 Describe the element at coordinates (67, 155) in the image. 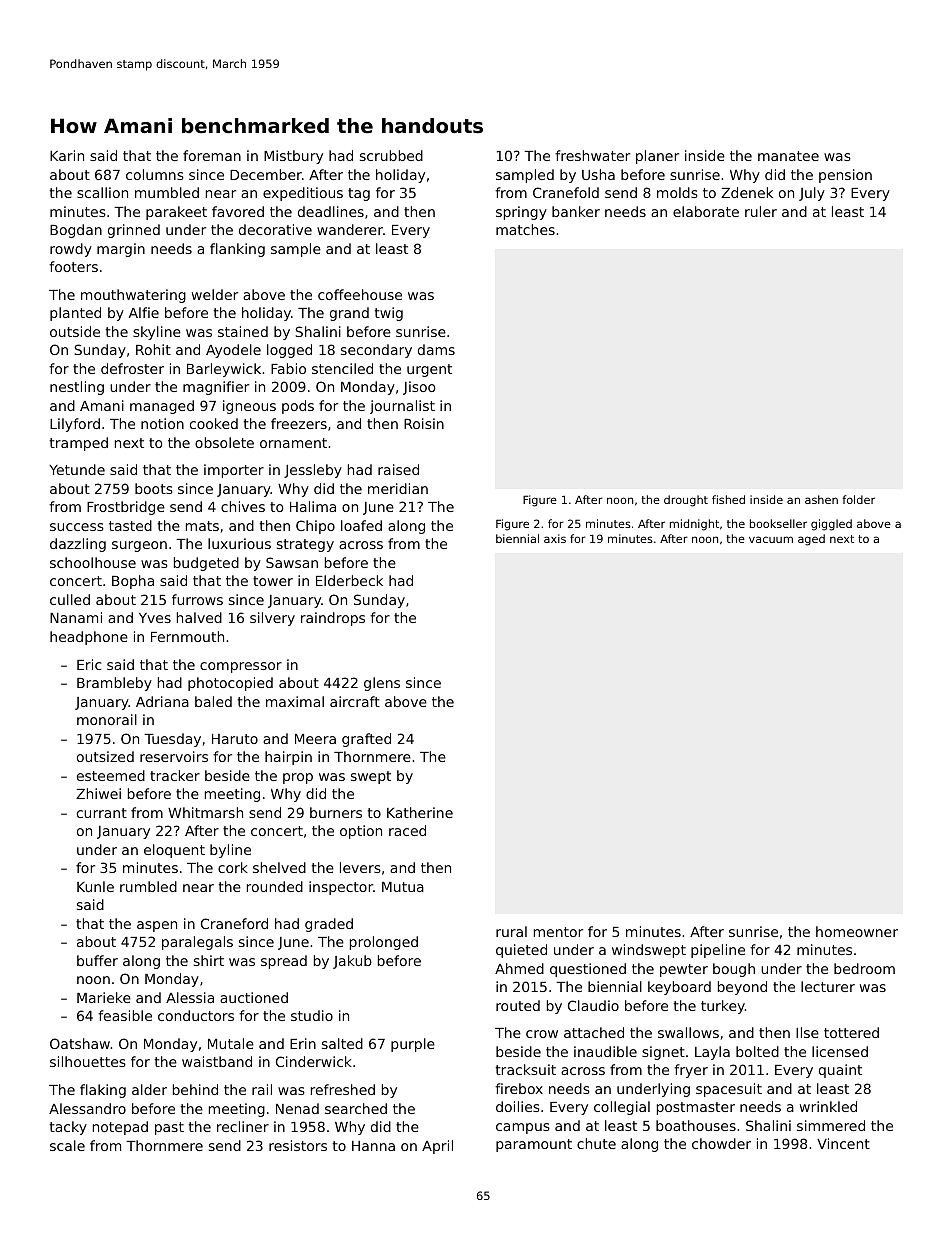

I see `Karin` at that location.
